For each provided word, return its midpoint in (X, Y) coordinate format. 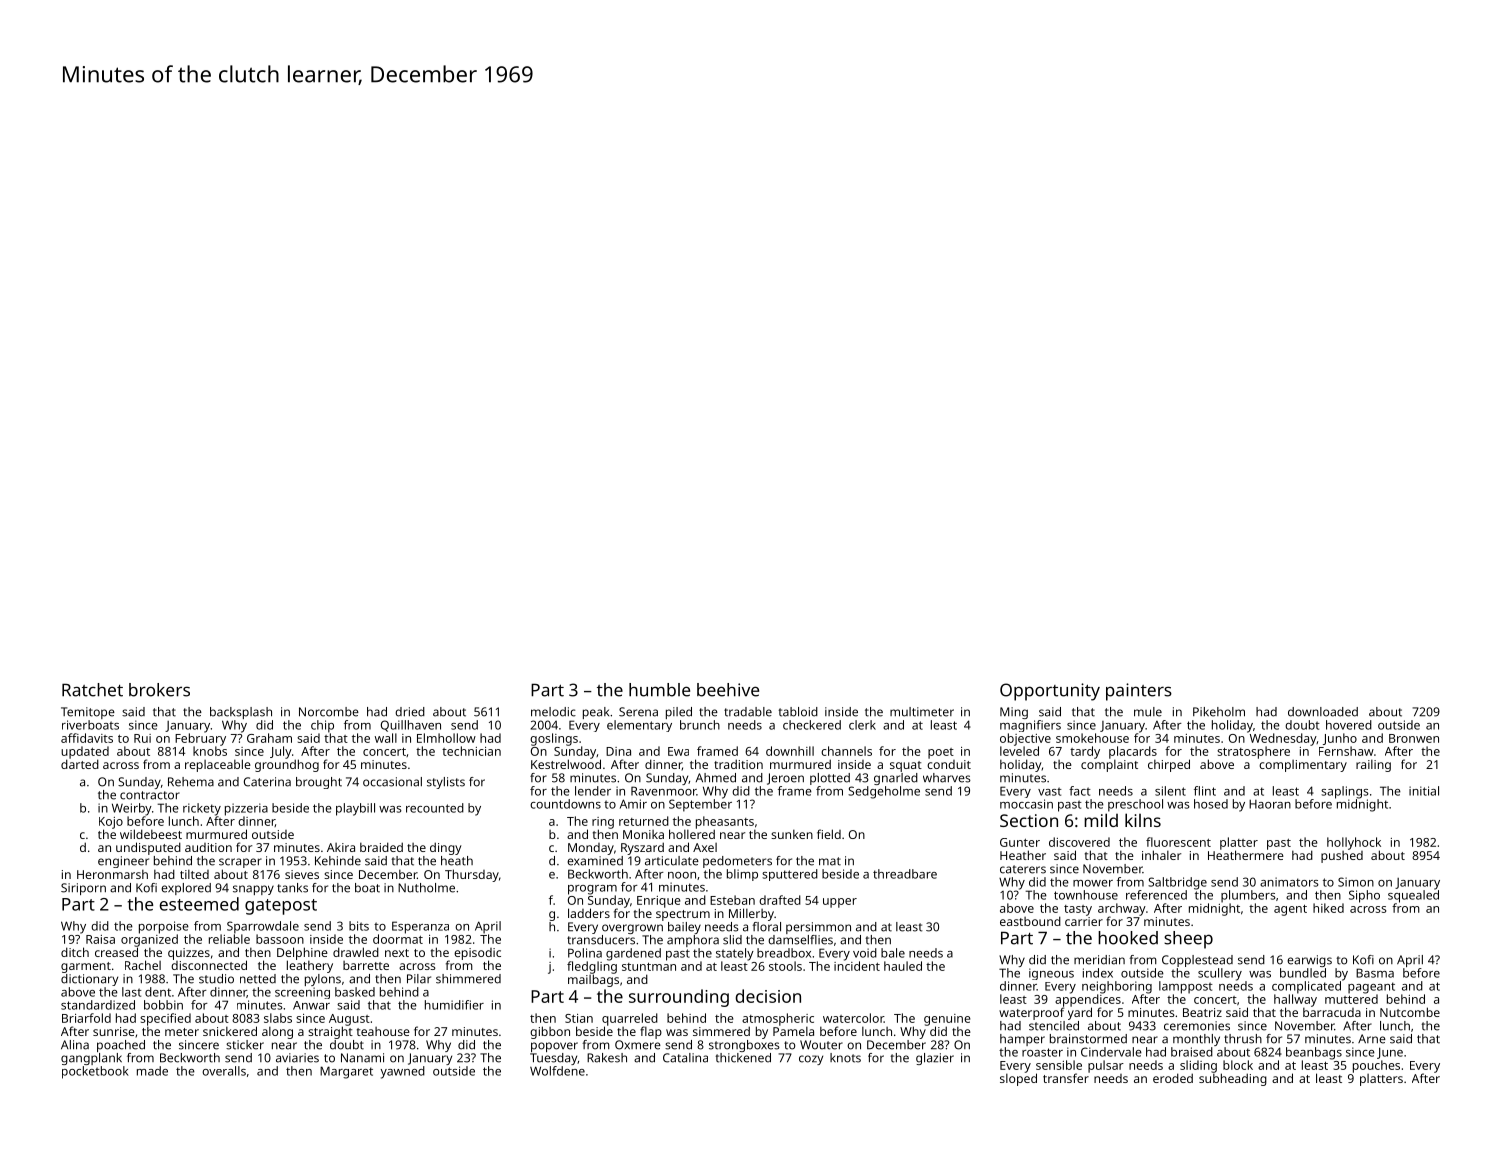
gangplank (91, 1059)
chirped (1169, 765)
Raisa (100, 939)
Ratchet (92, 690)
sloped (1018, 1079)
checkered (812, 725)
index (1098, 973)
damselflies (800, 940)
